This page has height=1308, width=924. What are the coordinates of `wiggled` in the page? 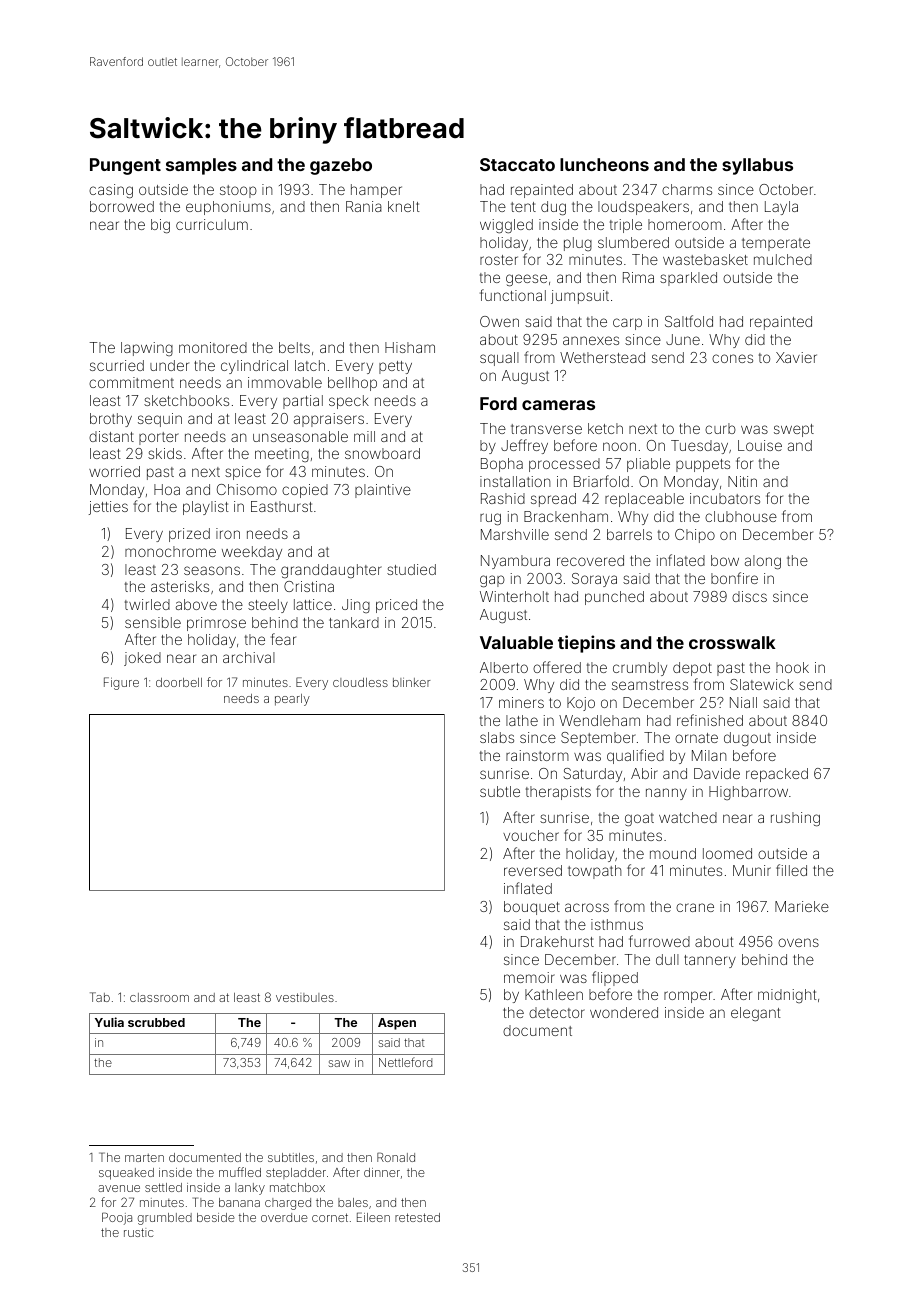 It's located at (506, 226).
